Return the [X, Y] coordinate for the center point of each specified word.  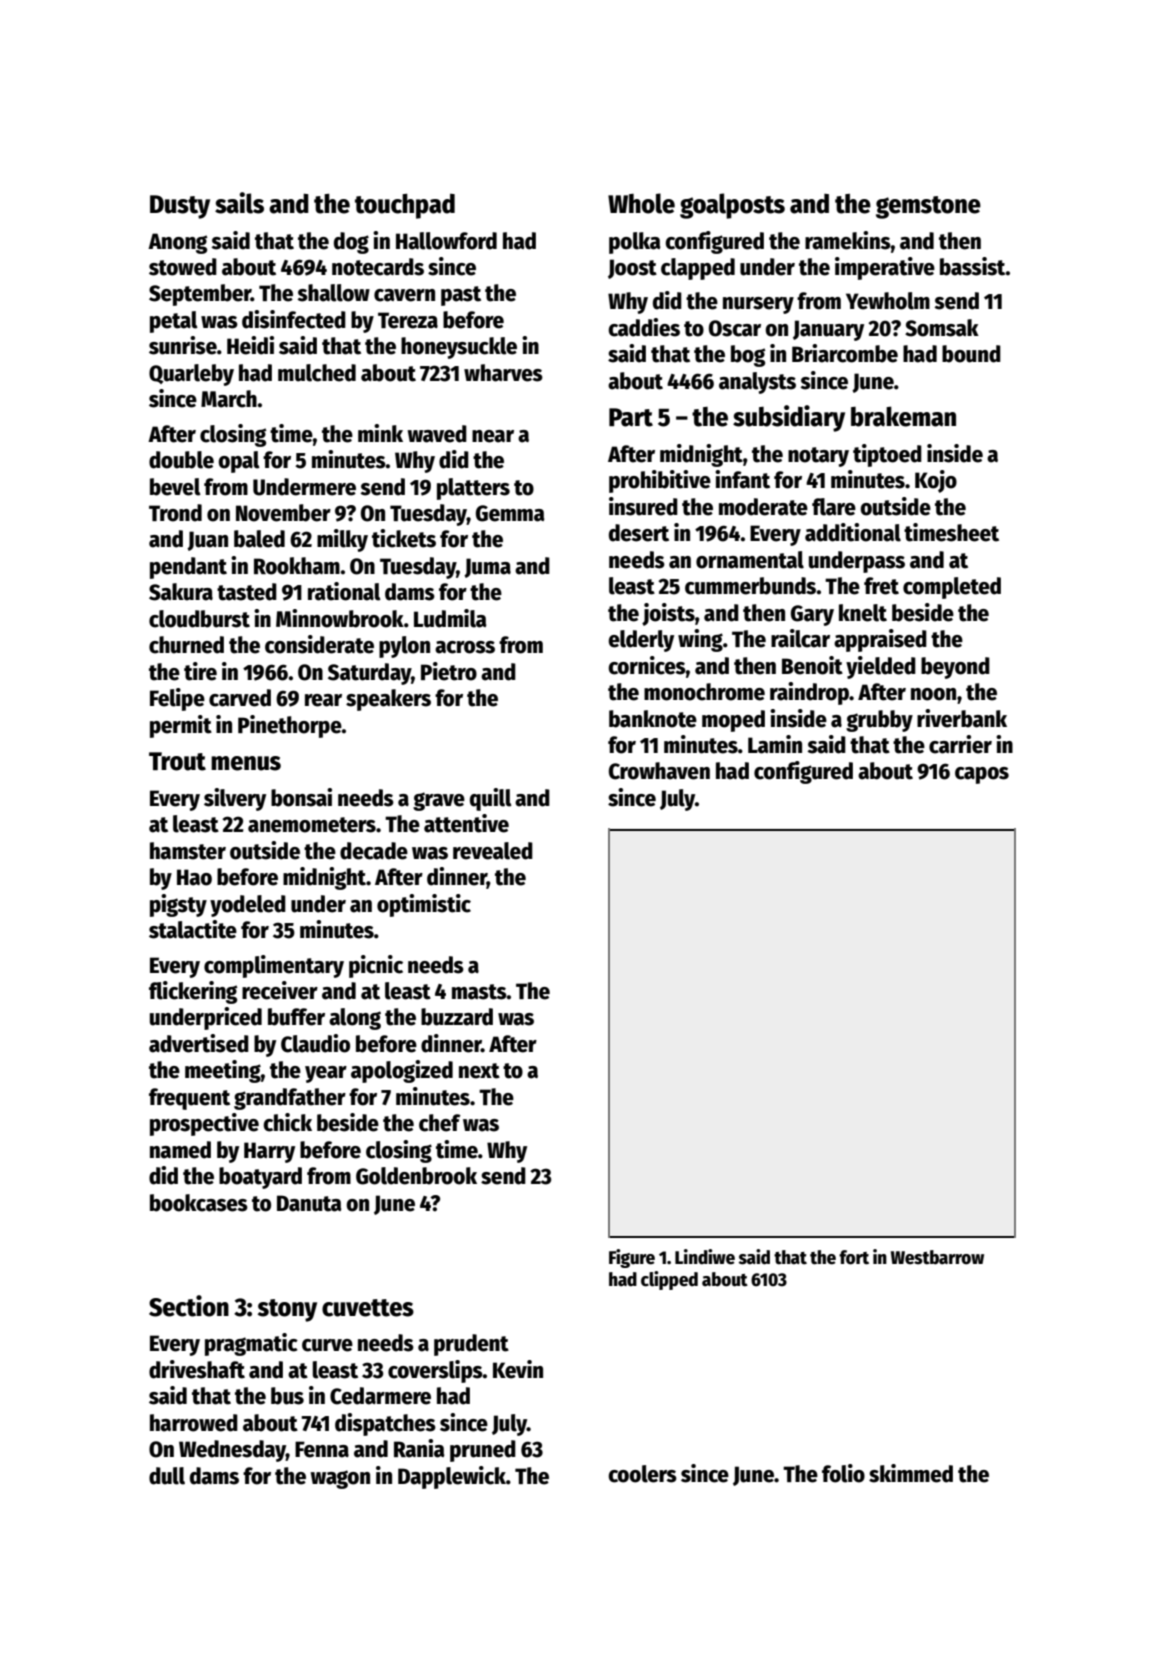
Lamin [775, 744]
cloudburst [199, 619]
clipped [669, 1280]
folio [843, 1473]
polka [634, 243]
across [465, 647]
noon [933, 694]
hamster [188, 851]
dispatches [385, 1424]
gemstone [928, 207]
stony [287, 1310]
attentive [466, 823]
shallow [333, 293]
